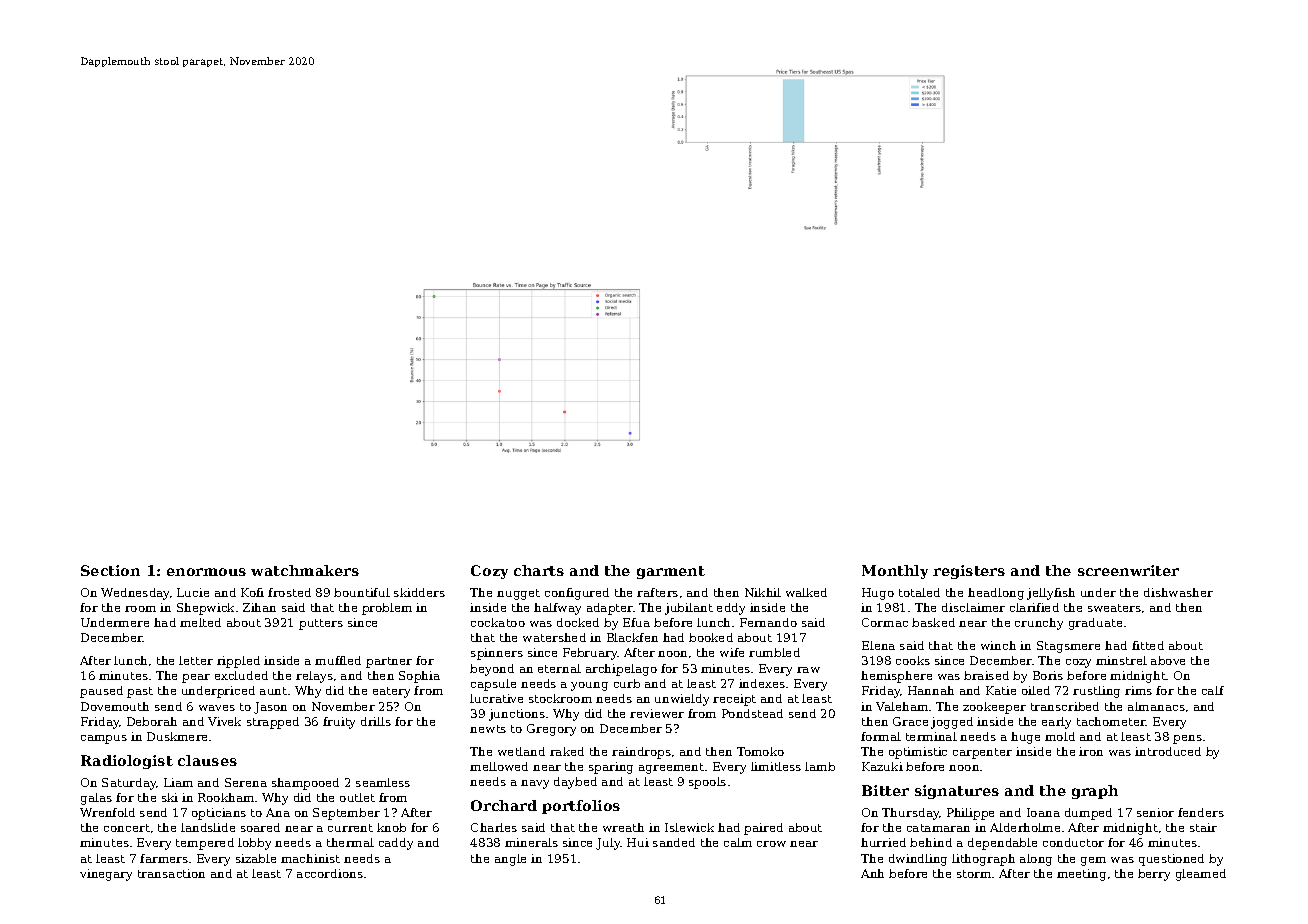 The image size is (1308, 924). I want to click on clauses, so click(207, 760).
